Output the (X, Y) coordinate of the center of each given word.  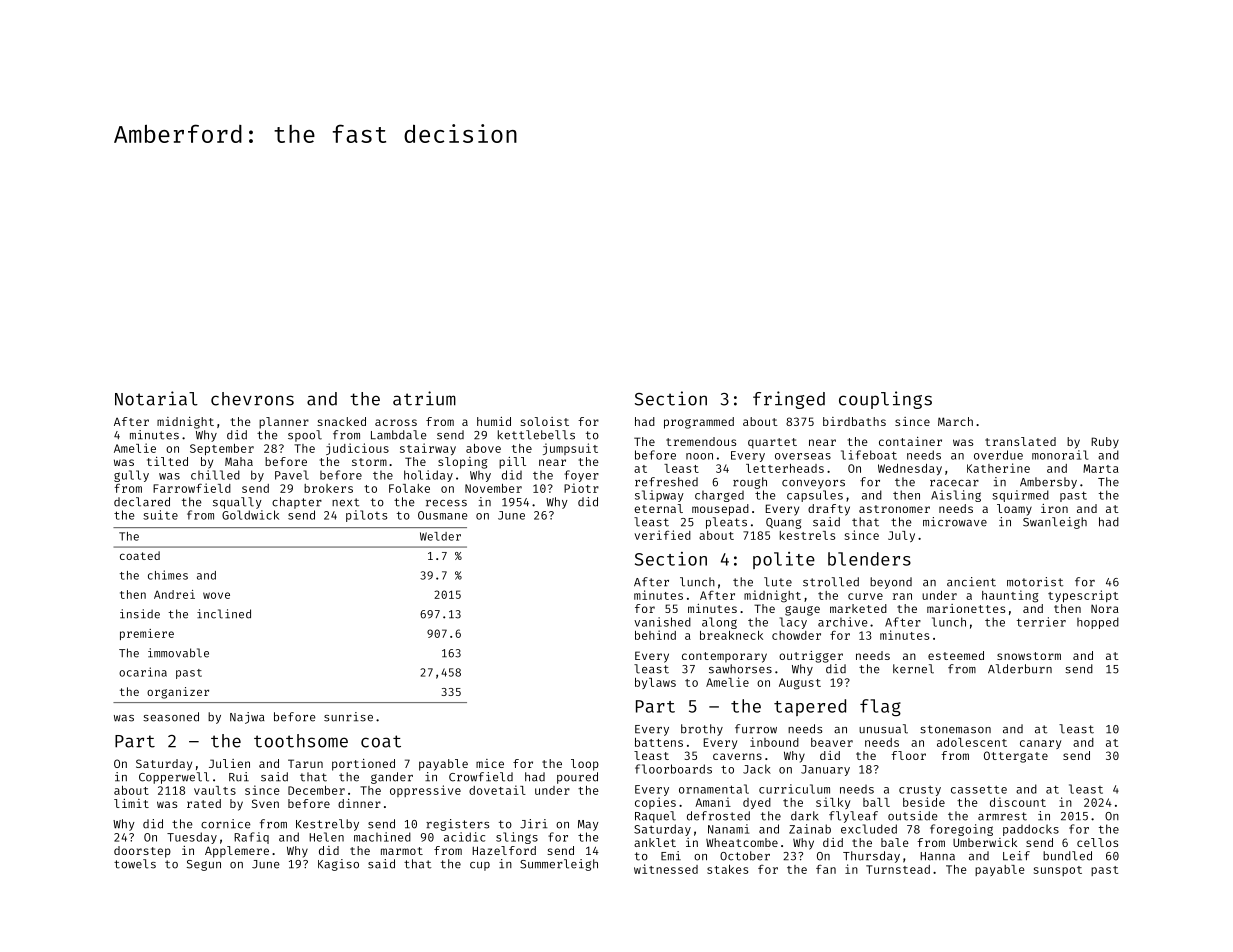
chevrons (252, 399)
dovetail (497, 790)
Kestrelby (327, 825)
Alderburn (1020, 669)
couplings (885, 400)
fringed (789, 400)
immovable (178, 653)
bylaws (655, 683)
